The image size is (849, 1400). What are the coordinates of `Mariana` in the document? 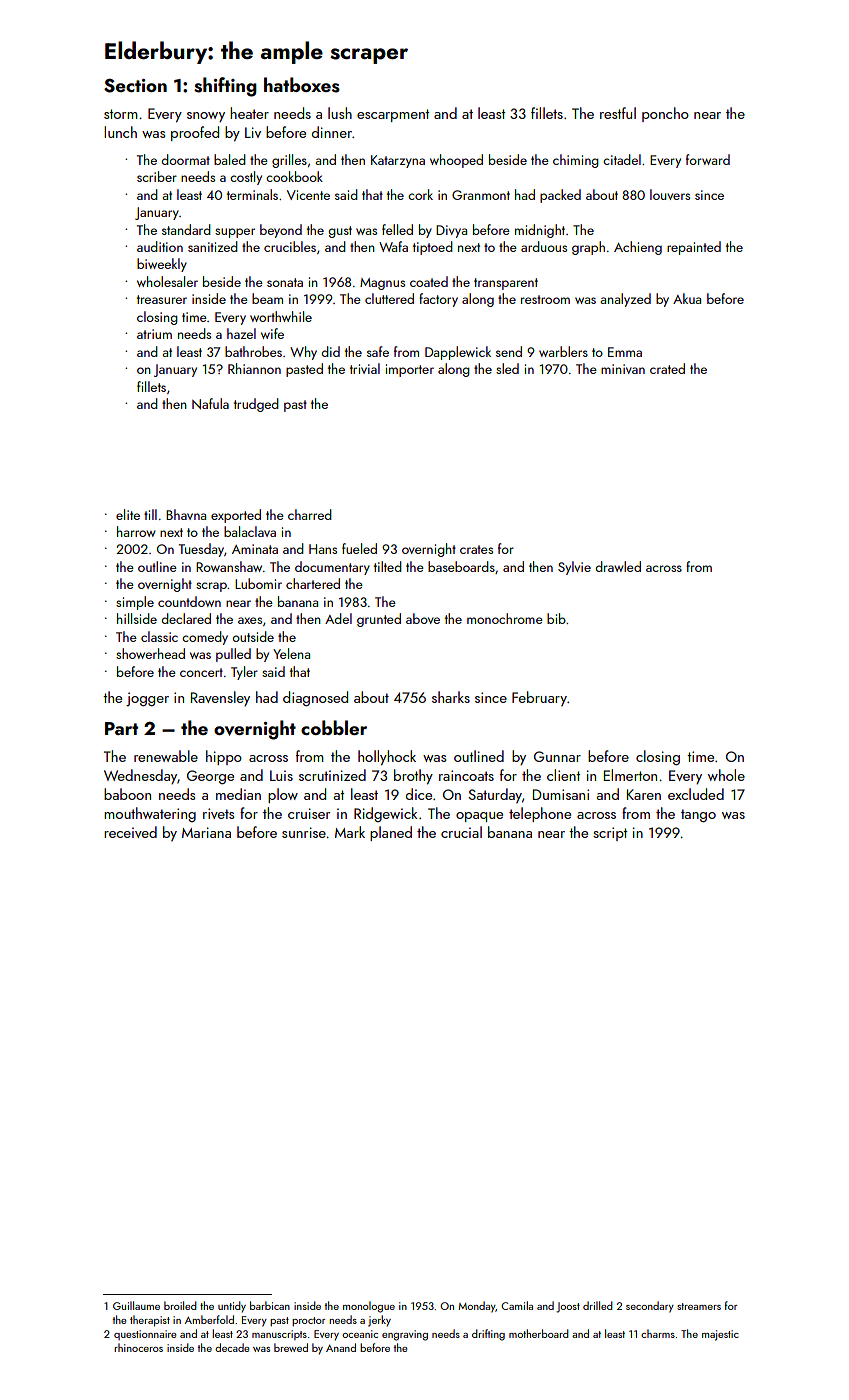 It's located at (206, 832).
